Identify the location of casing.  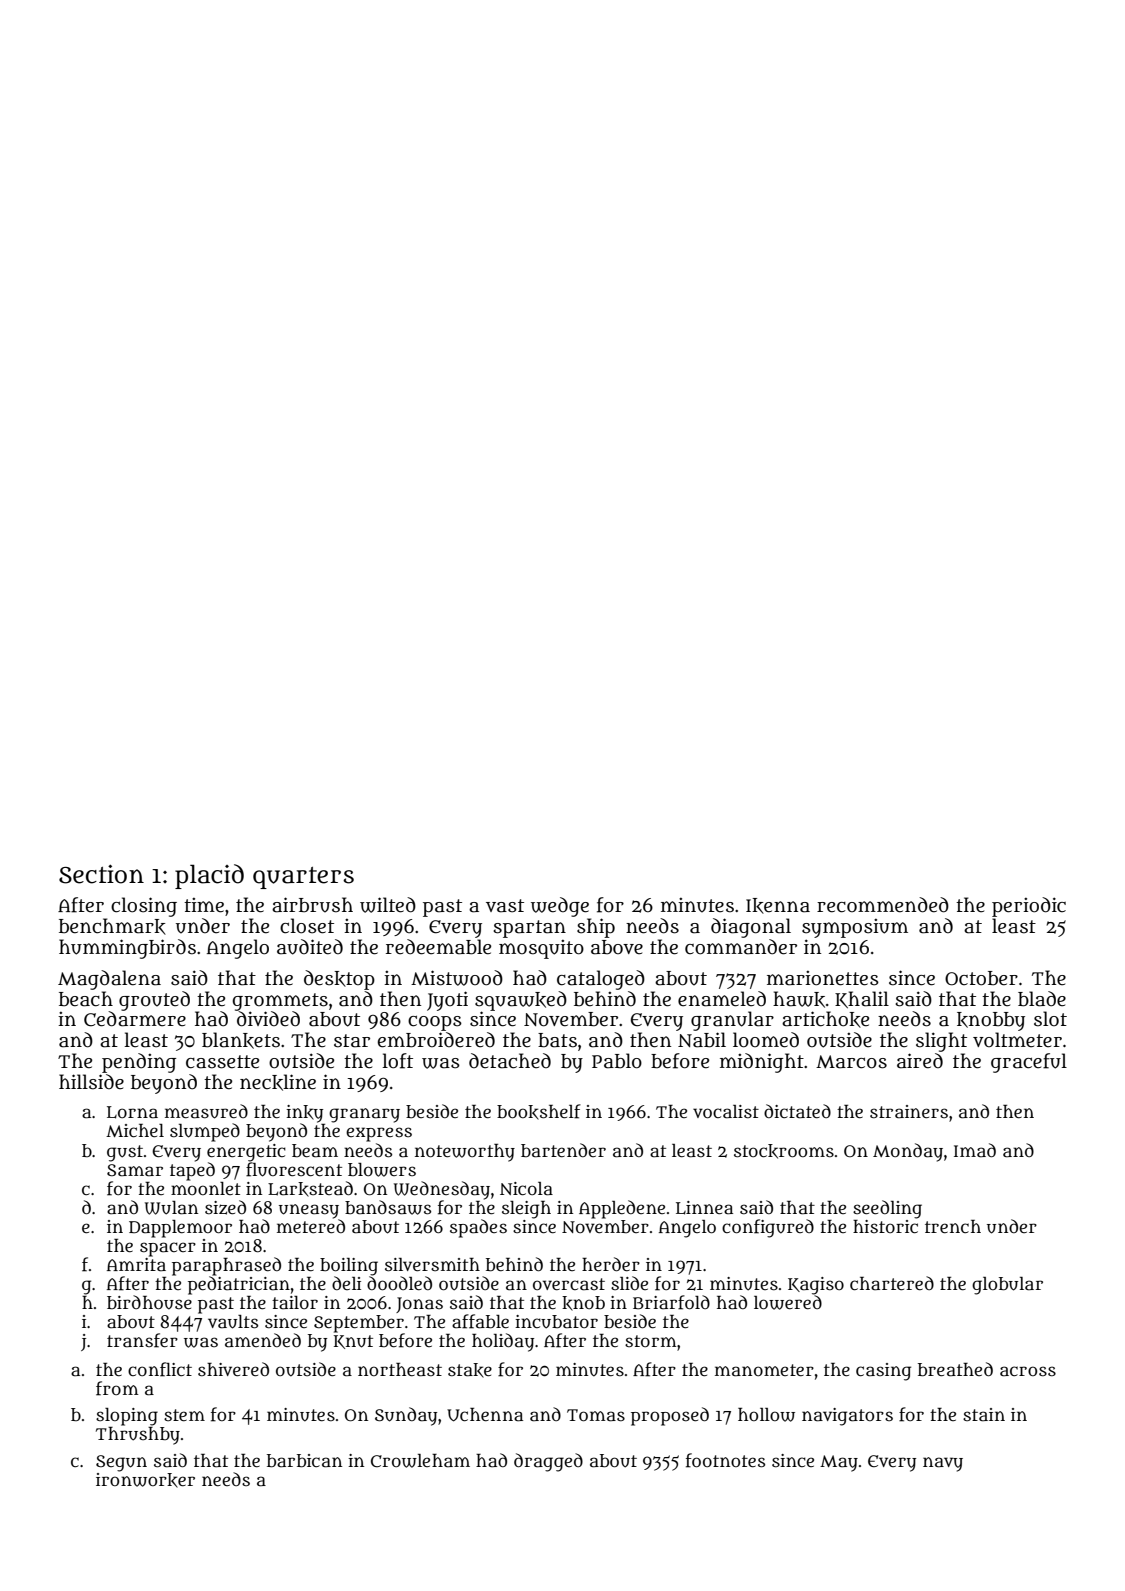
(883, 1372).
